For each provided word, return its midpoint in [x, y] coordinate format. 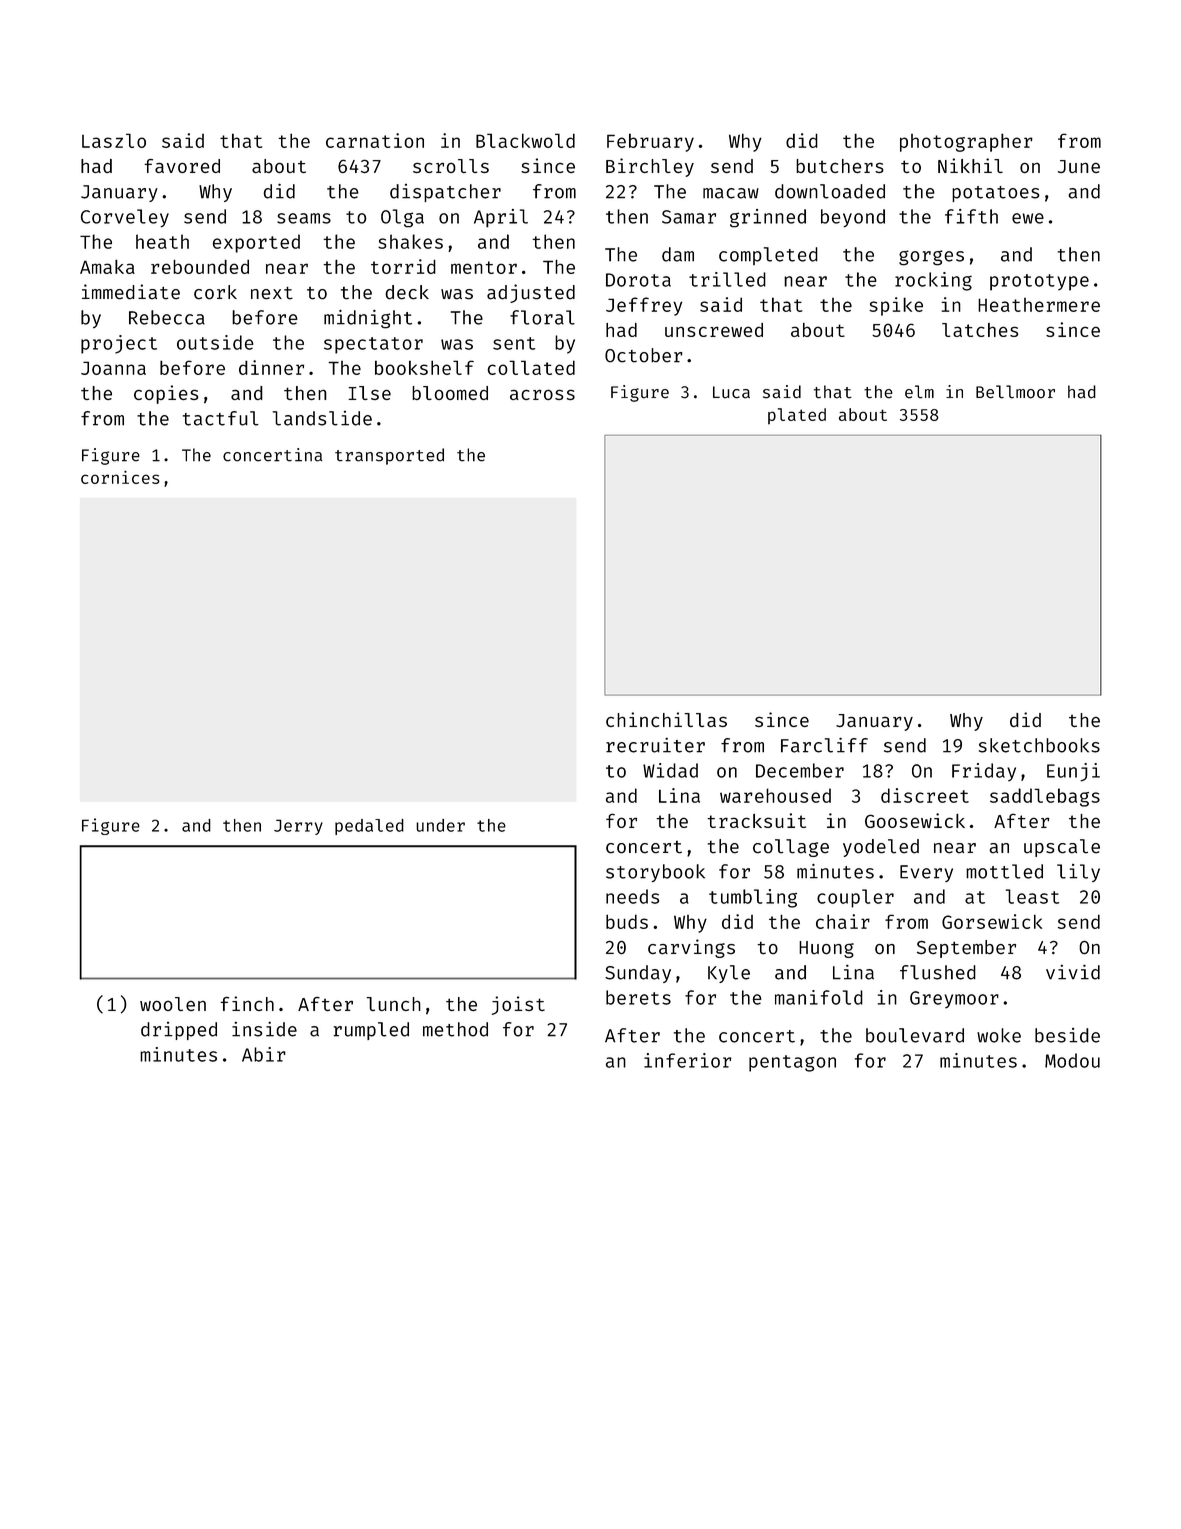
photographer [966, 142]
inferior [688, 1060]
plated [797, 416]
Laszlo [114, 140]
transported [389, 456]
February [650, 142]
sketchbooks [1039, 745]
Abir [264, 1054]
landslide [322, 418]
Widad [670, 770]
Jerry [298, 827]
